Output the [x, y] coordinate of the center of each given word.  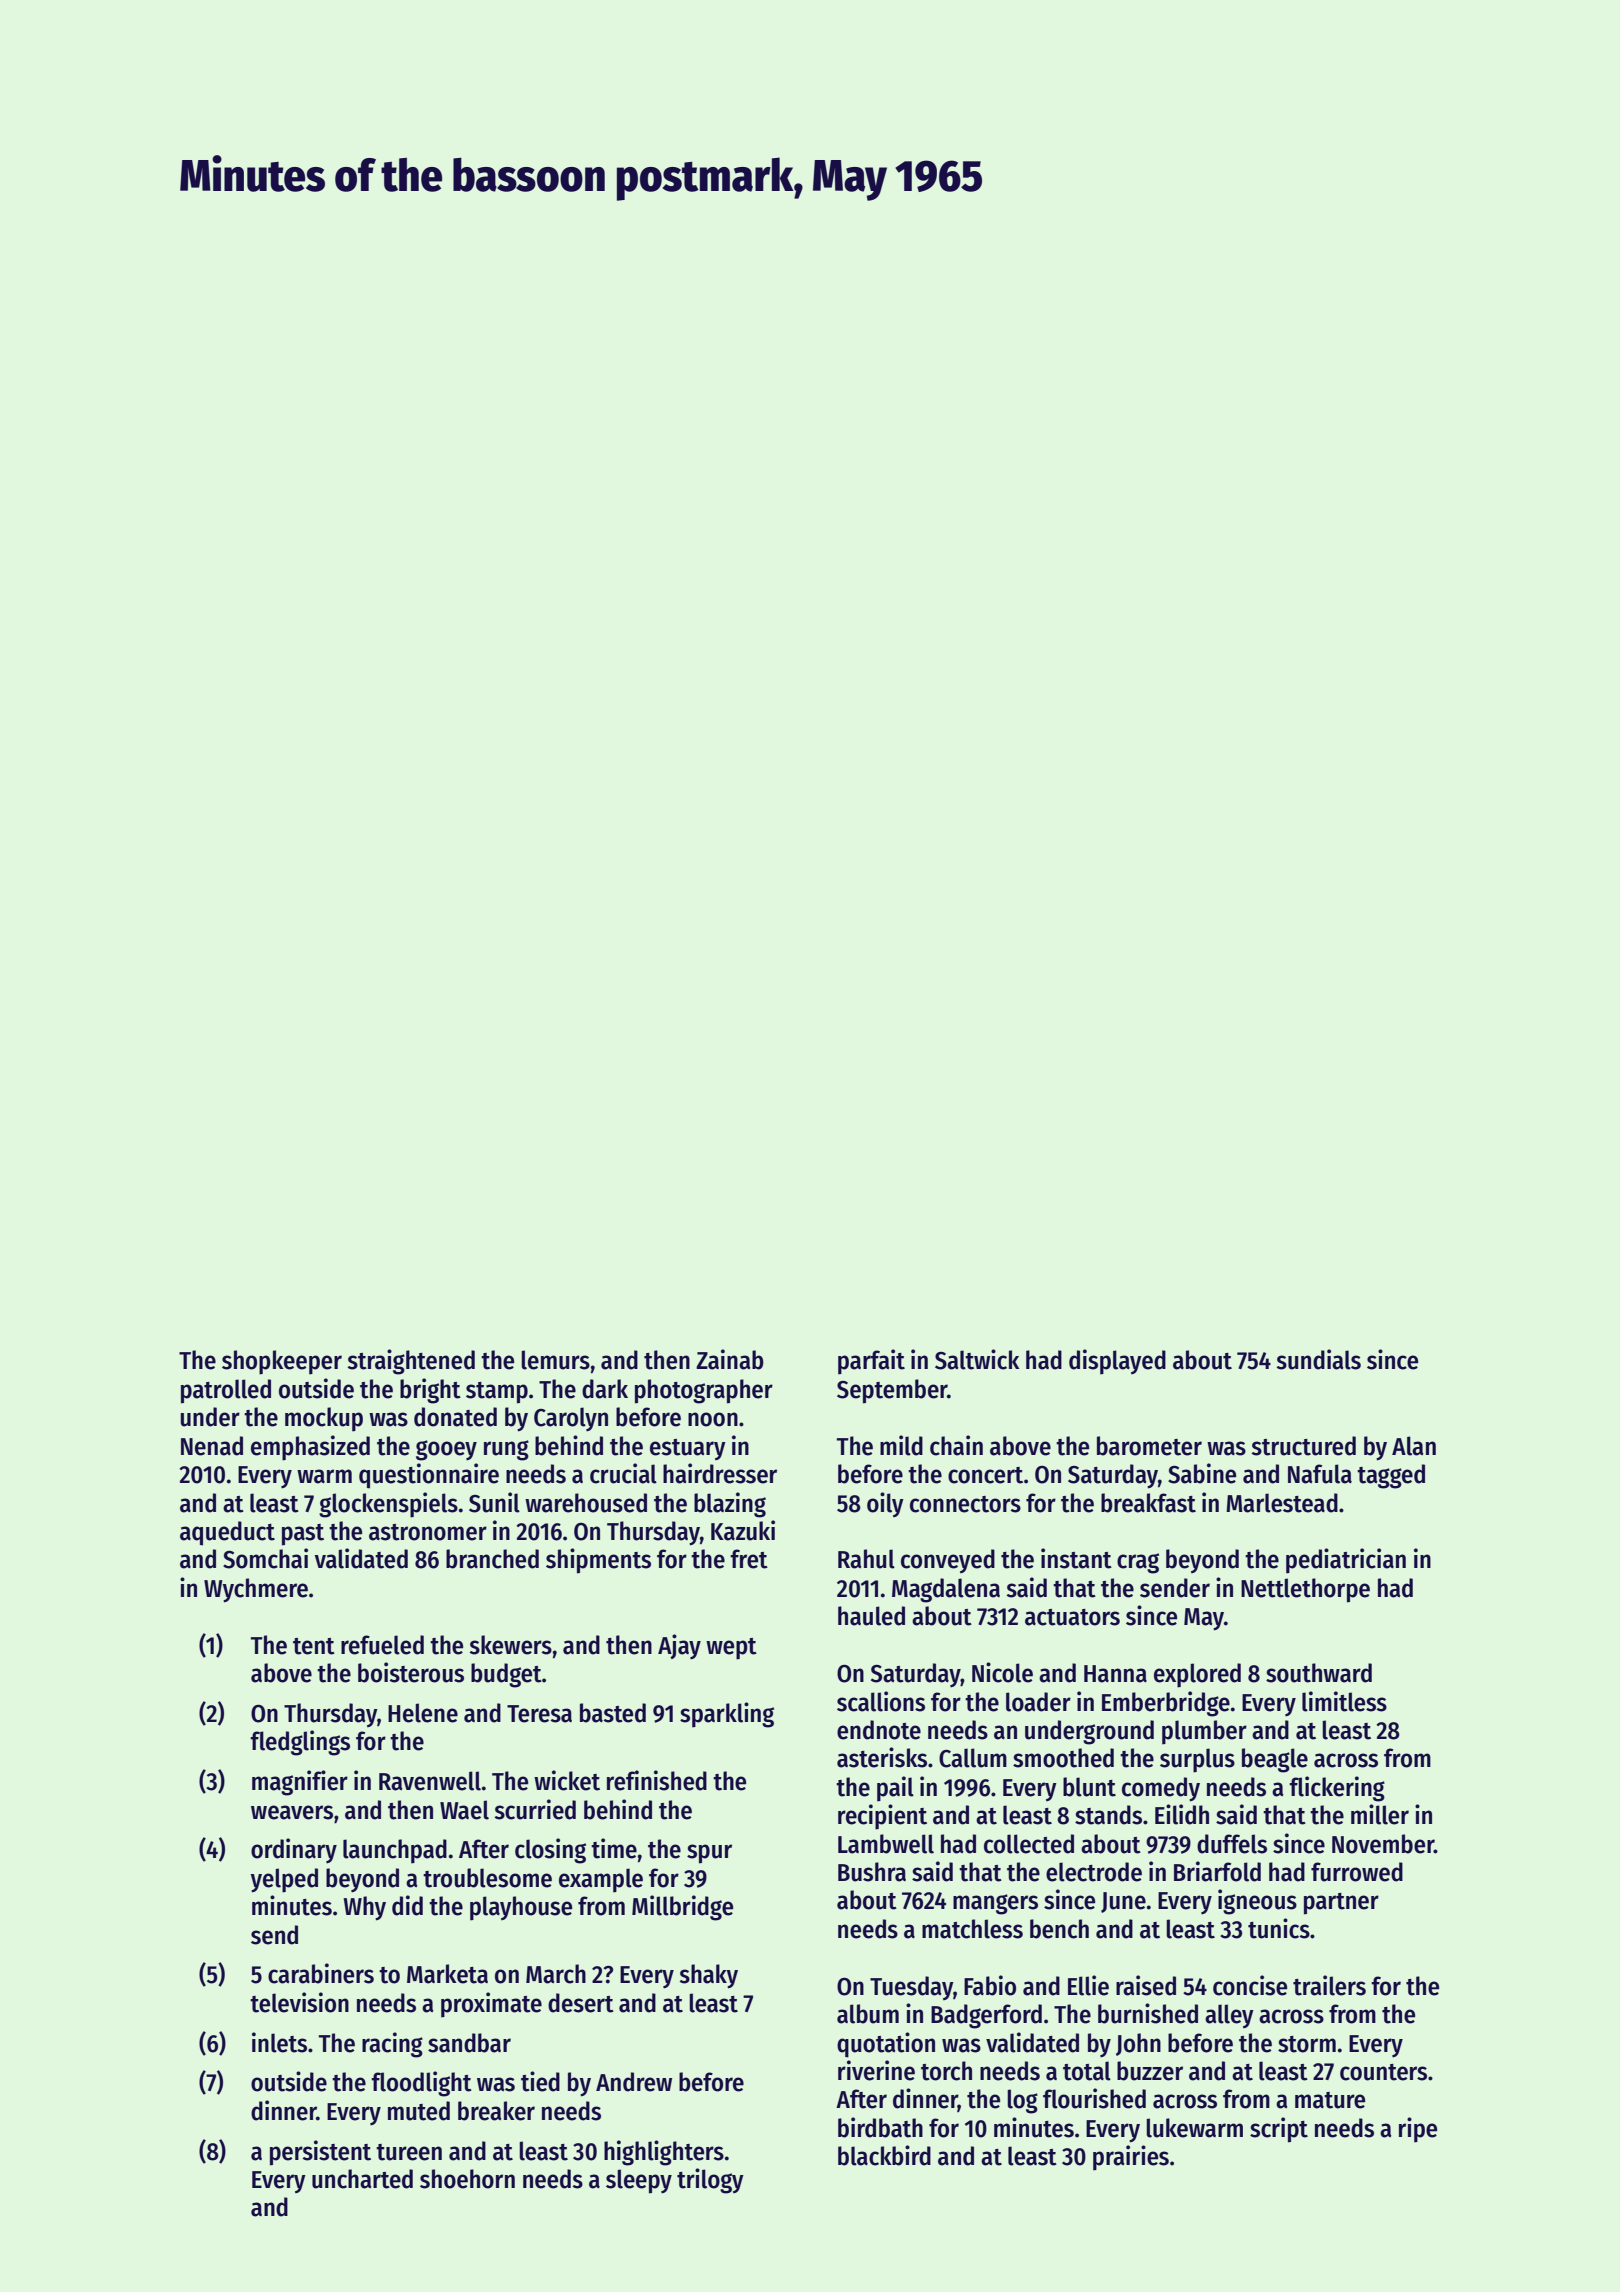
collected [1029, 1844]
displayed [1117, 1362]
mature [1330, 2100]
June [1123, 1902]
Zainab [730, 1359]
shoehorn [467, 2179]
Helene [423, 1713]
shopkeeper [282, 1362]
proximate [491, 2005]
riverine [876, 2070]
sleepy [639, 2181]
